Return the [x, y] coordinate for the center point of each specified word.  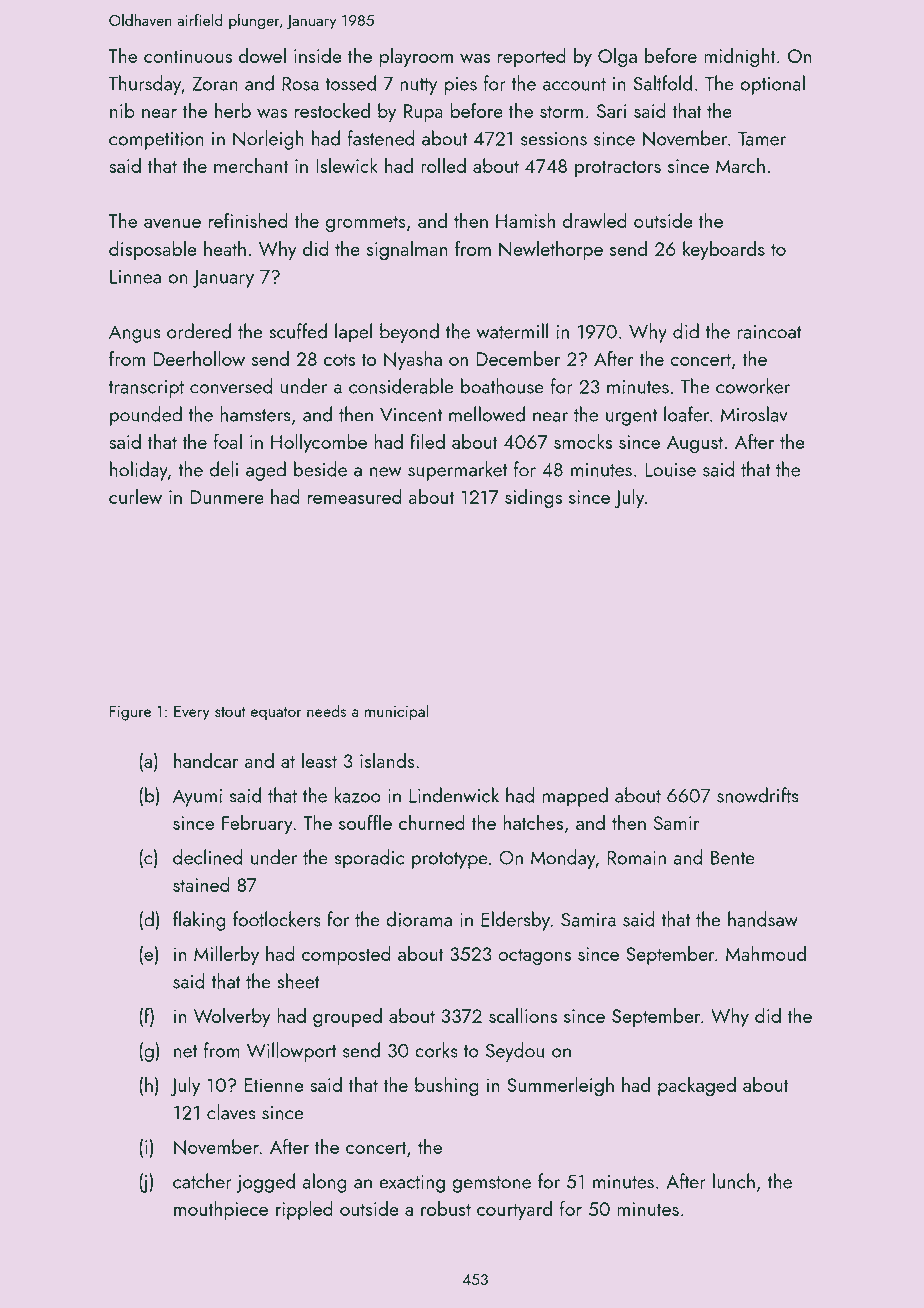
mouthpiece [221, 1210]
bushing [447, 1087]
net [186, 1051]
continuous [188, 56]
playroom [416, 58]
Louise [670, 470]
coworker [753, 386]
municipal [396, 712]
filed [427, 441]
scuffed [298, 331]
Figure [130, 713]
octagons [534, 957]
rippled [304, 1210]
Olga [617, 58]
